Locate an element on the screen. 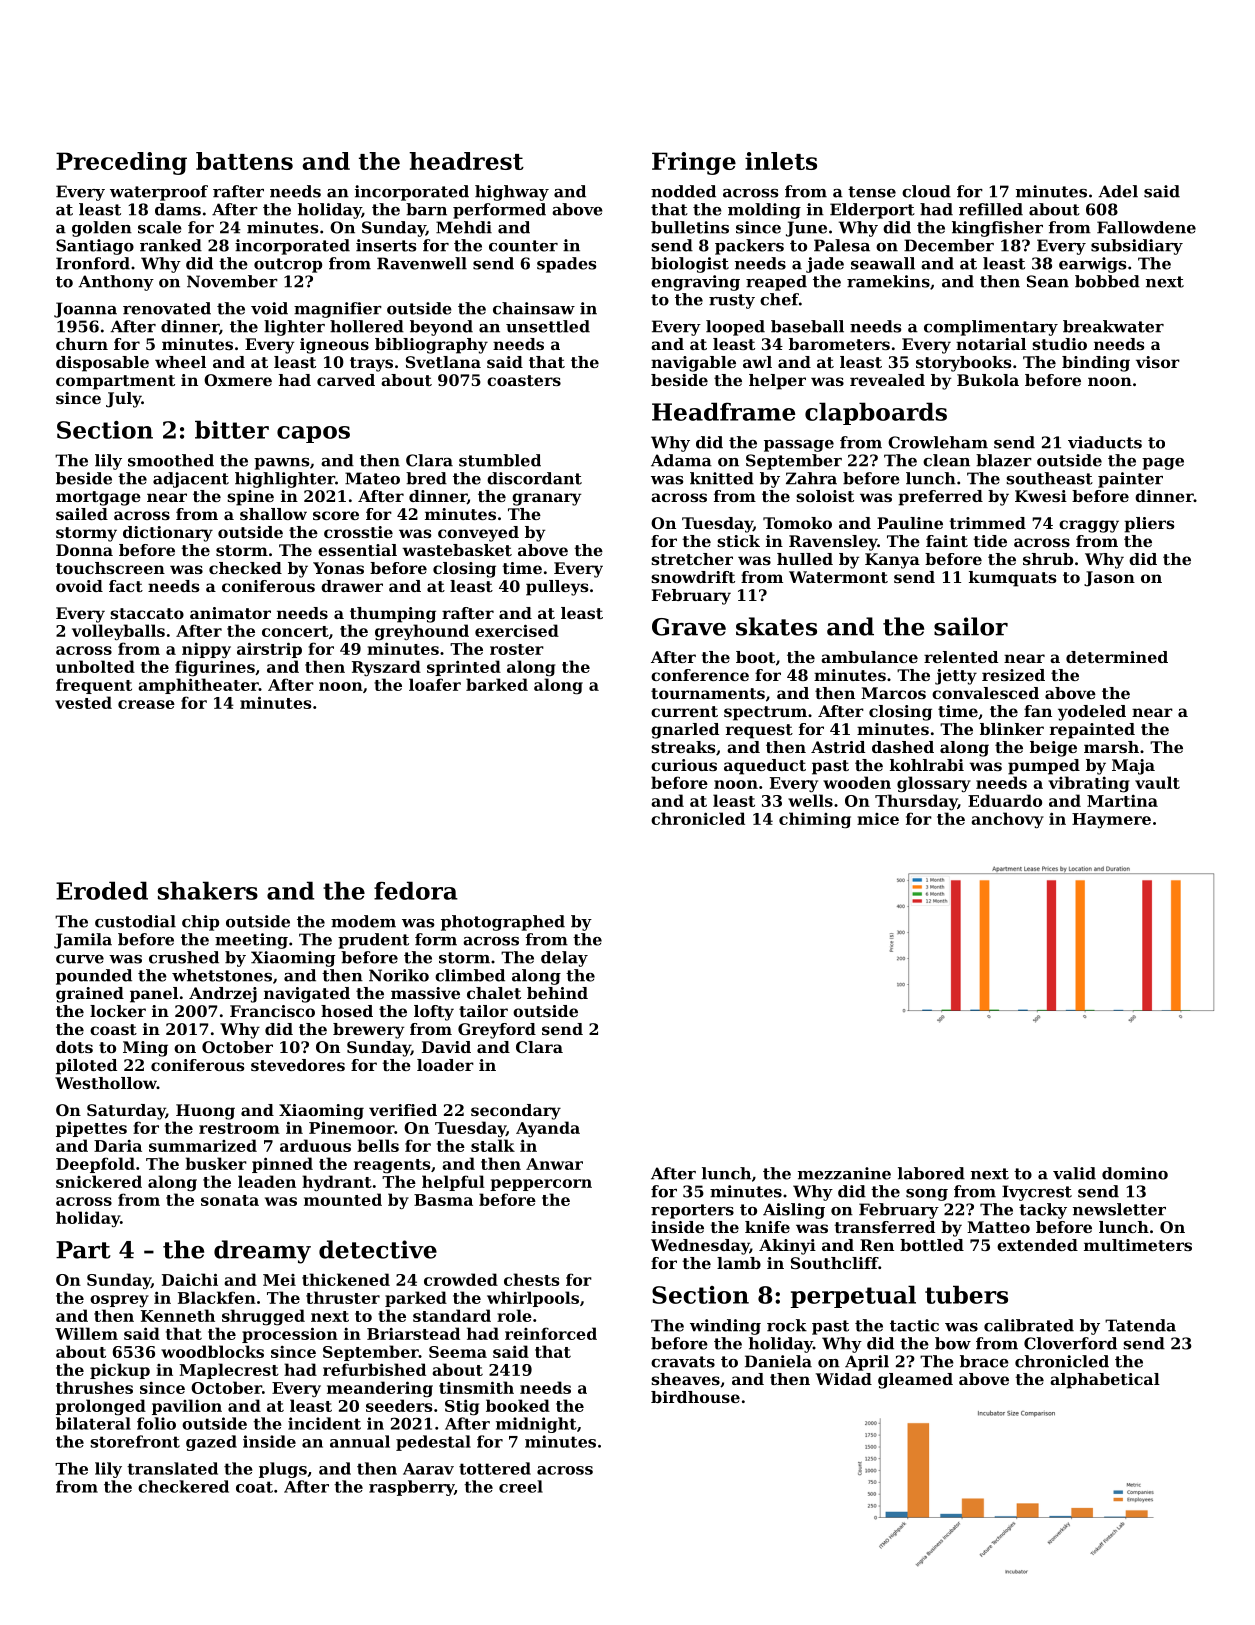 The height and width of the screenshot is (1625, 1255). battens is located at coordinates (244, 161).
